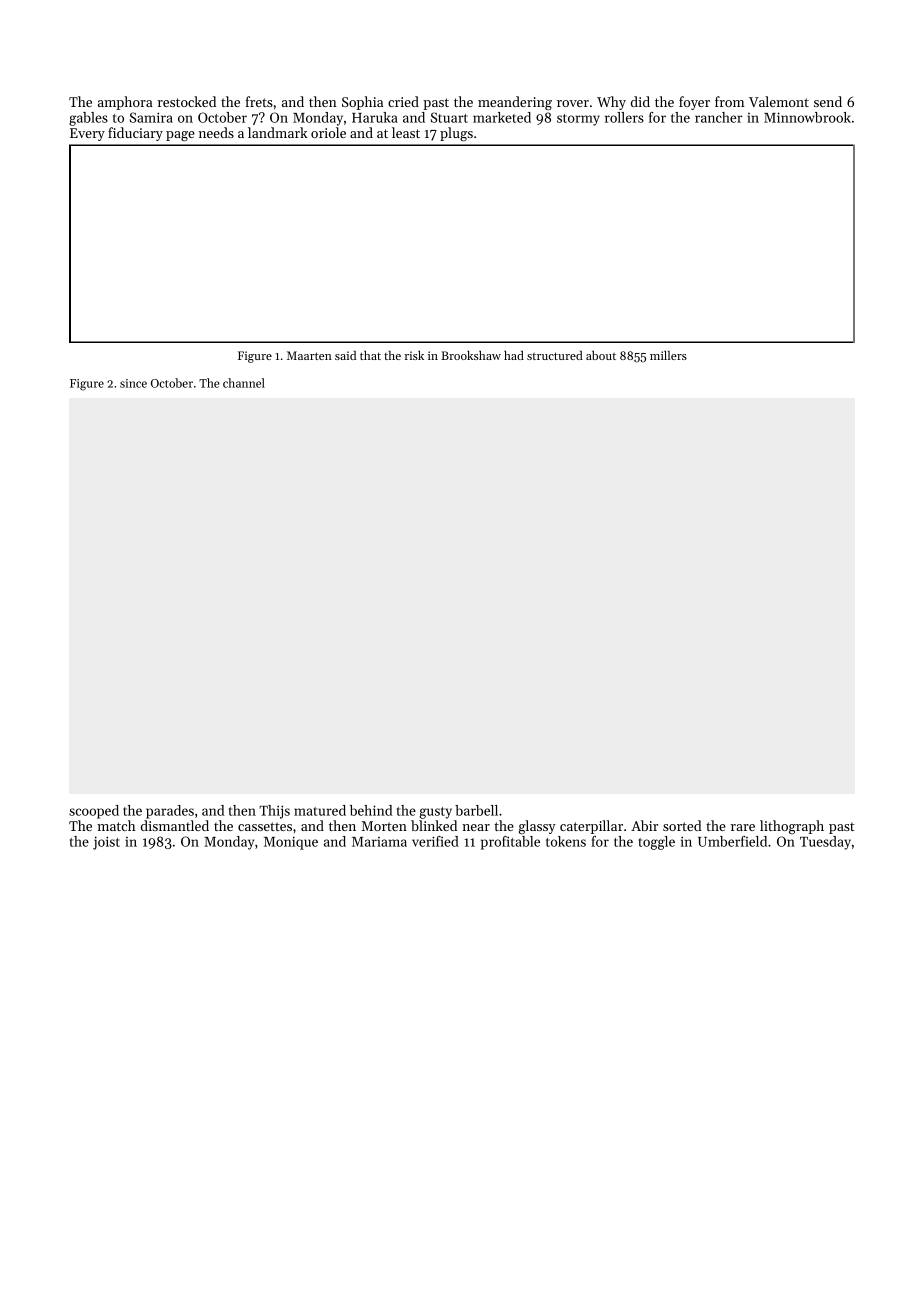 The image size is (924, 1308). What do you see at coordinates (370, 355) in the document?
I see `that` at bounding box center [370, 355].
